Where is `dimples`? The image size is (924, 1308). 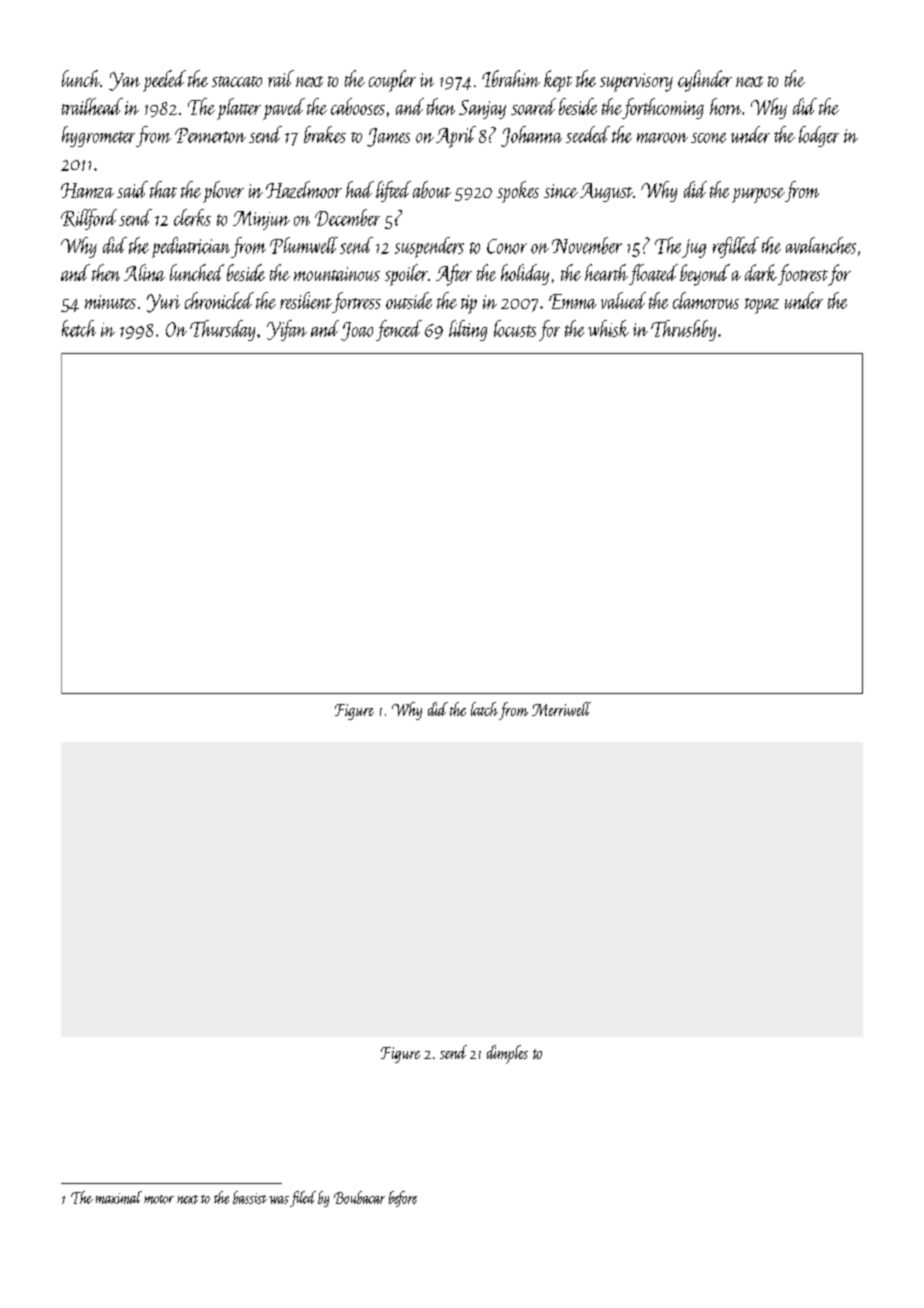 dimples is located at coordinates (507, 1054).
